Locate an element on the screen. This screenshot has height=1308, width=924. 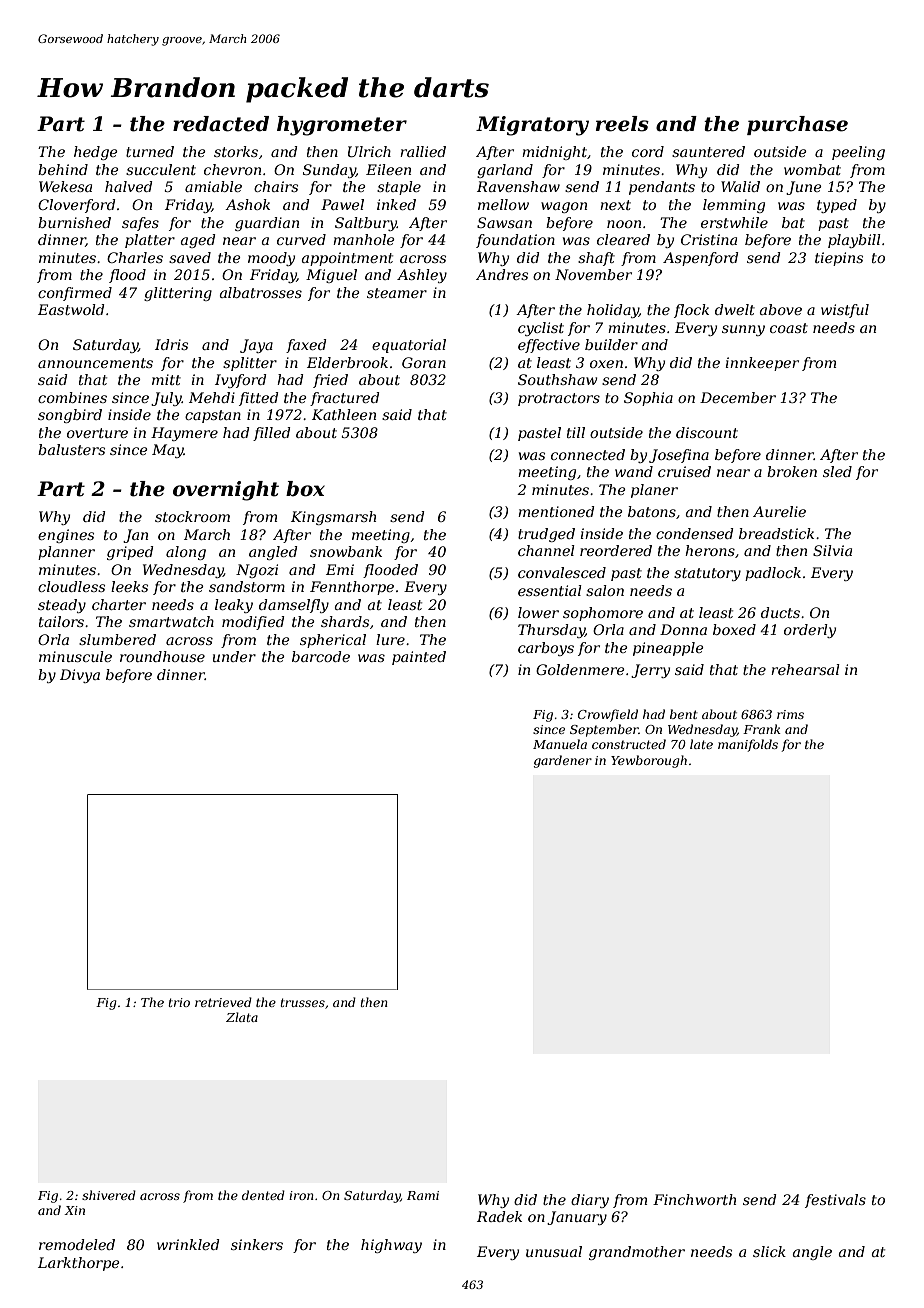
reels is located at coordinates (622, 124).
